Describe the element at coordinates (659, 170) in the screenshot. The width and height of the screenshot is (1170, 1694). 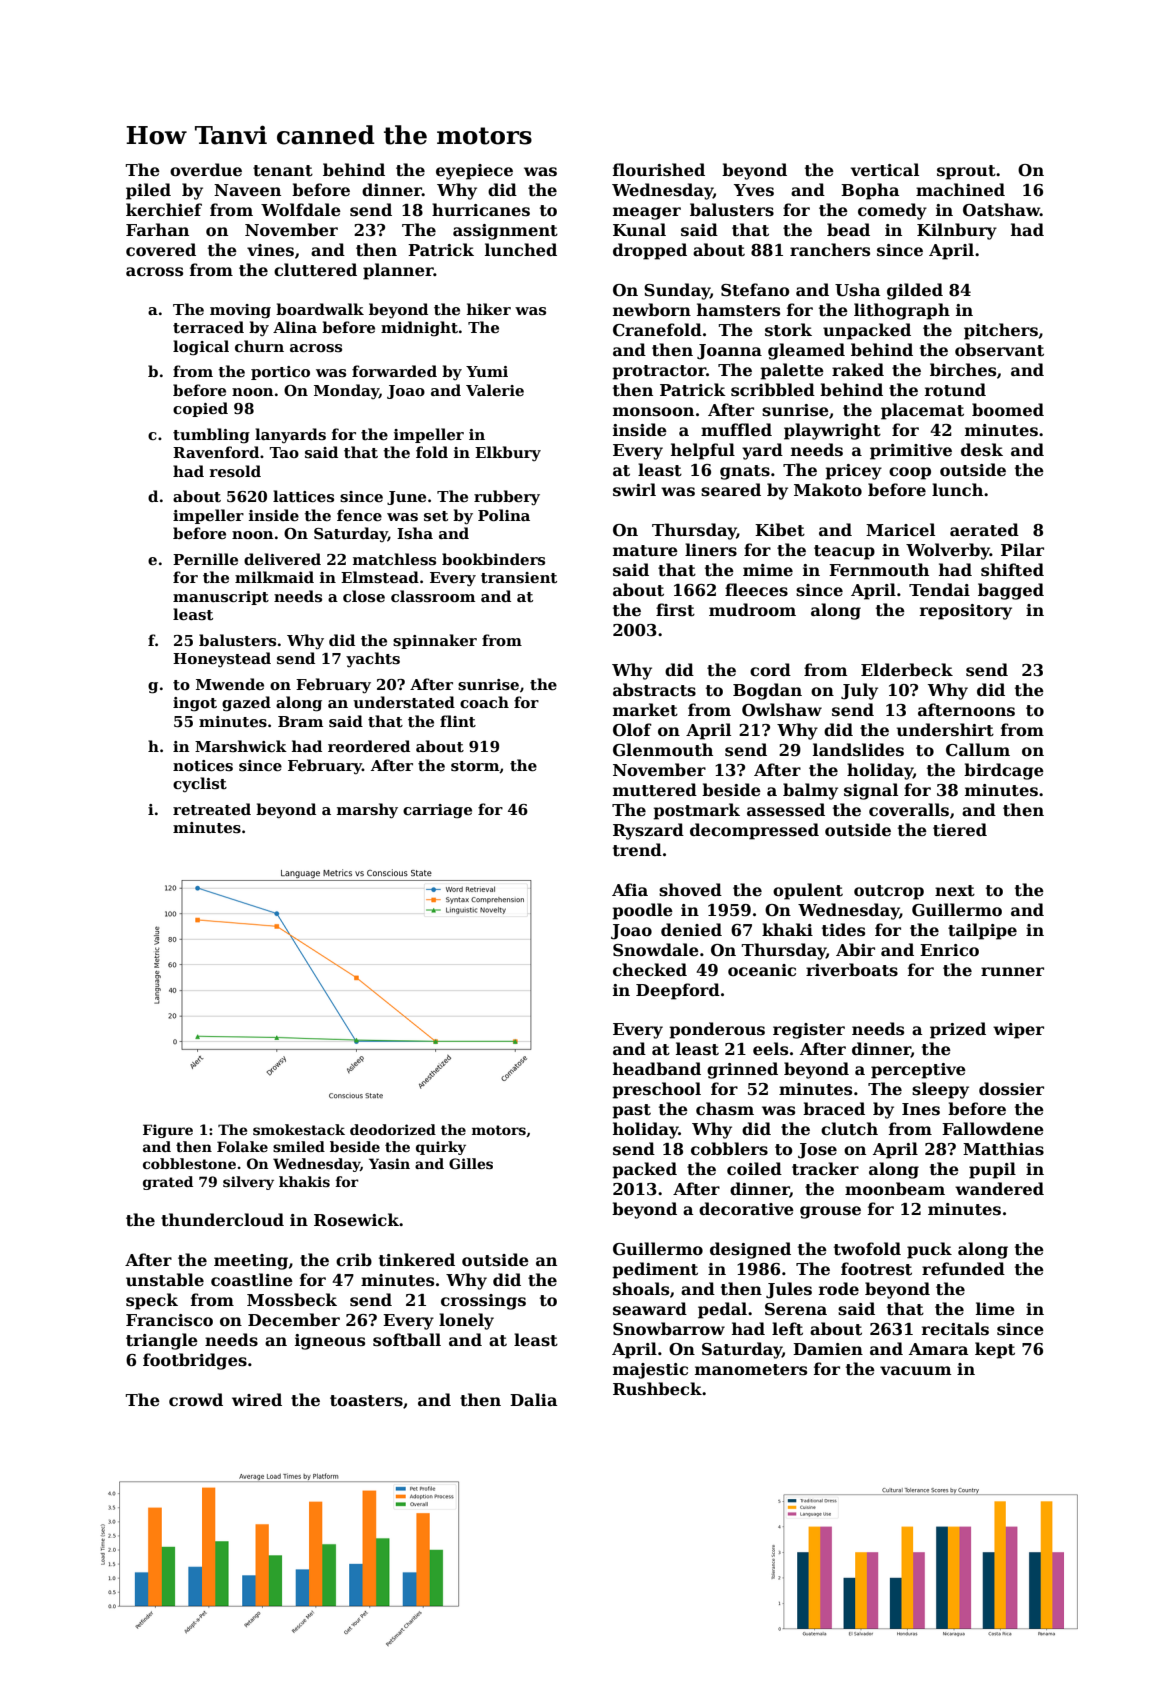
I see `flourished` at that location.
